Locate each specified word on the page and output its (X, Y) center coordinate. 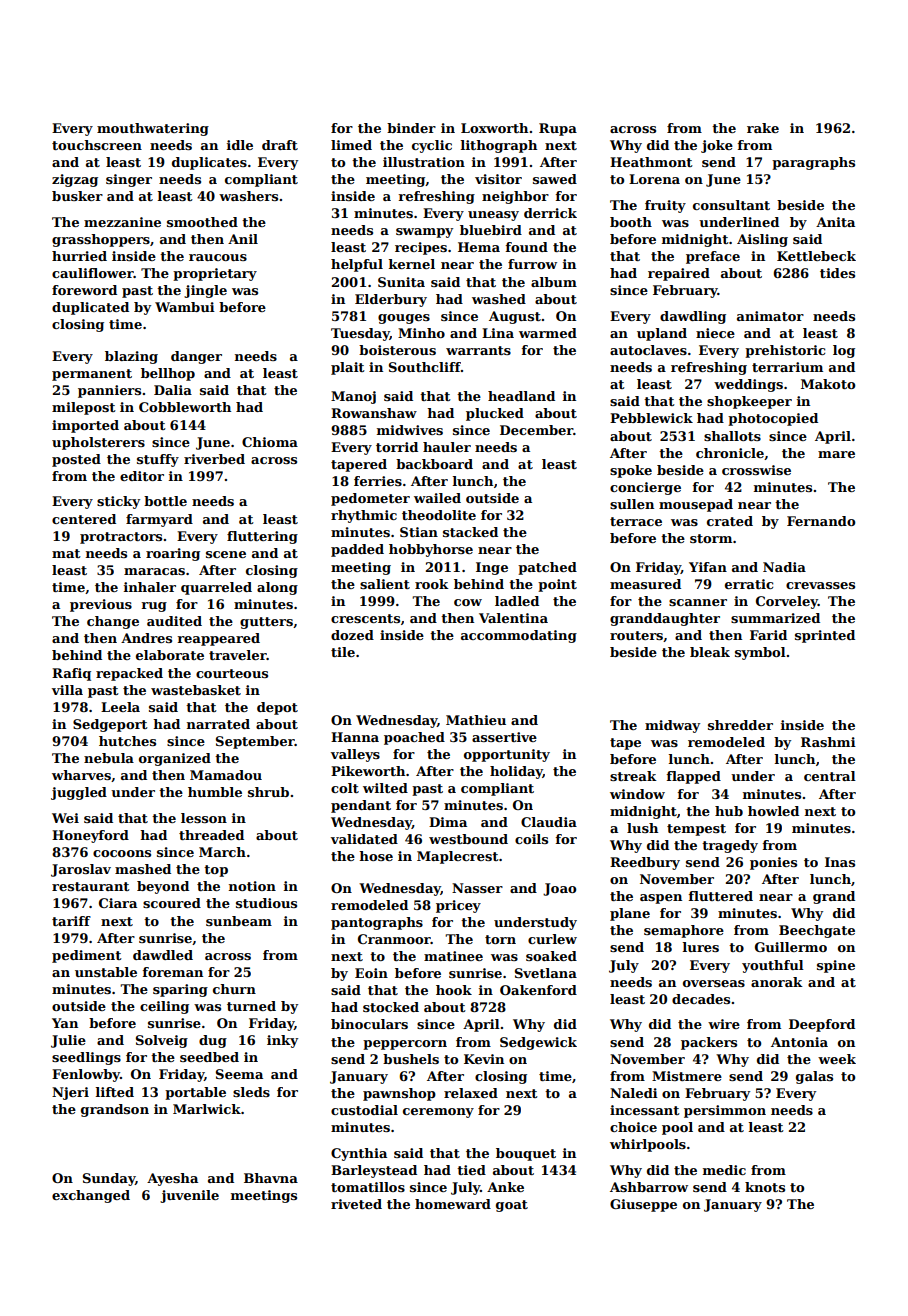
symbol (760, 653)
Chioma (270, 442)
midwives (410, 430)
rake (763, 128)
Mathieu (476, 720)
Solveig (162, 1041)
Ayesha (172, 1179)
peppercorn (405, 1045)
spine (836, 966)
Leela (120, 707)
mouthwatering (153, 129)
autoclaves (648, 350)
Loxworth (494, 128)
